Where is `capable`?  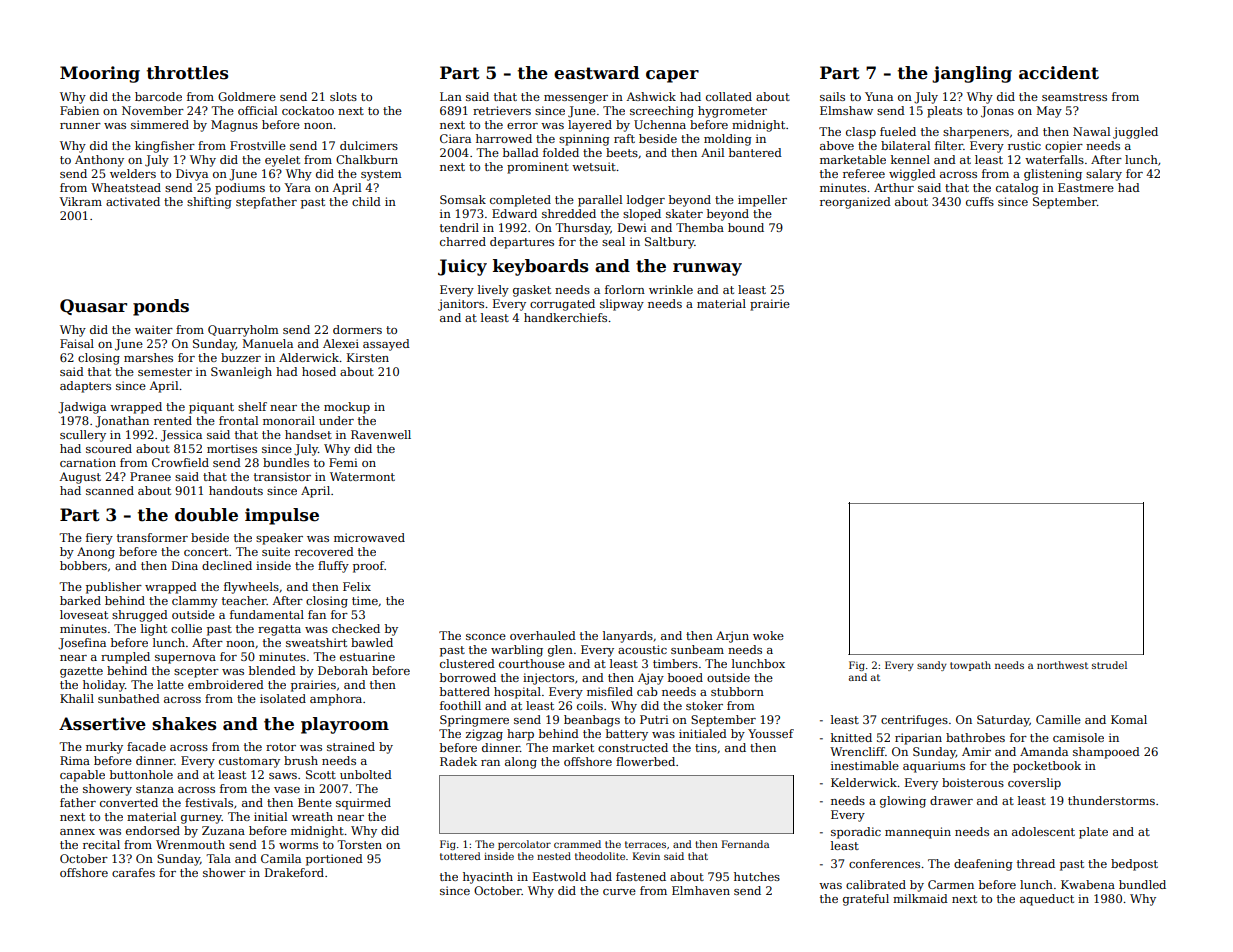
capable is located at coordinates (82, 776).
